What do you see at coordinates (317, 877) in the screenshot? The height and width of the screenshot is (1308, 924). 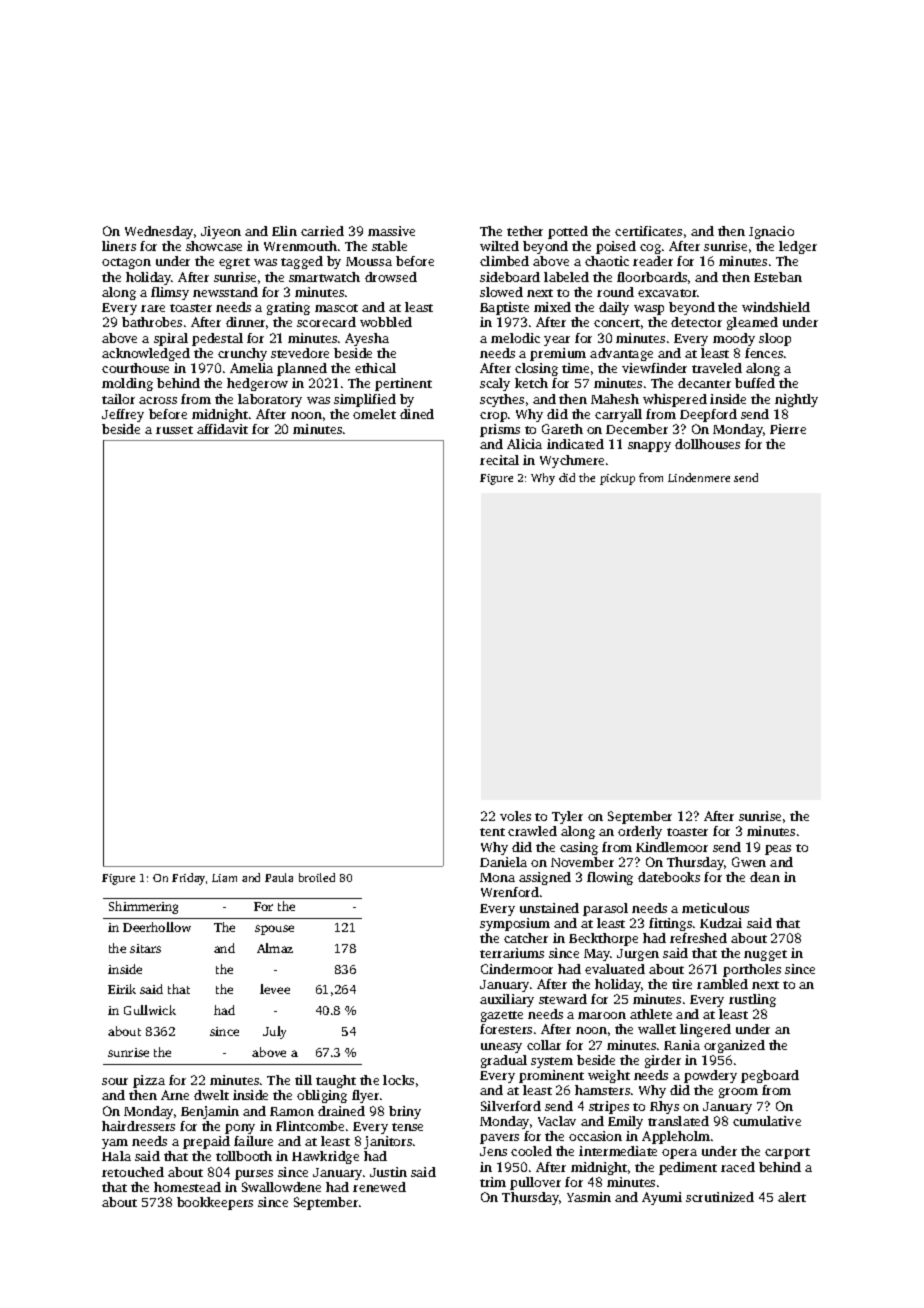 I see `broiled` at bounding box center [317, 877].
